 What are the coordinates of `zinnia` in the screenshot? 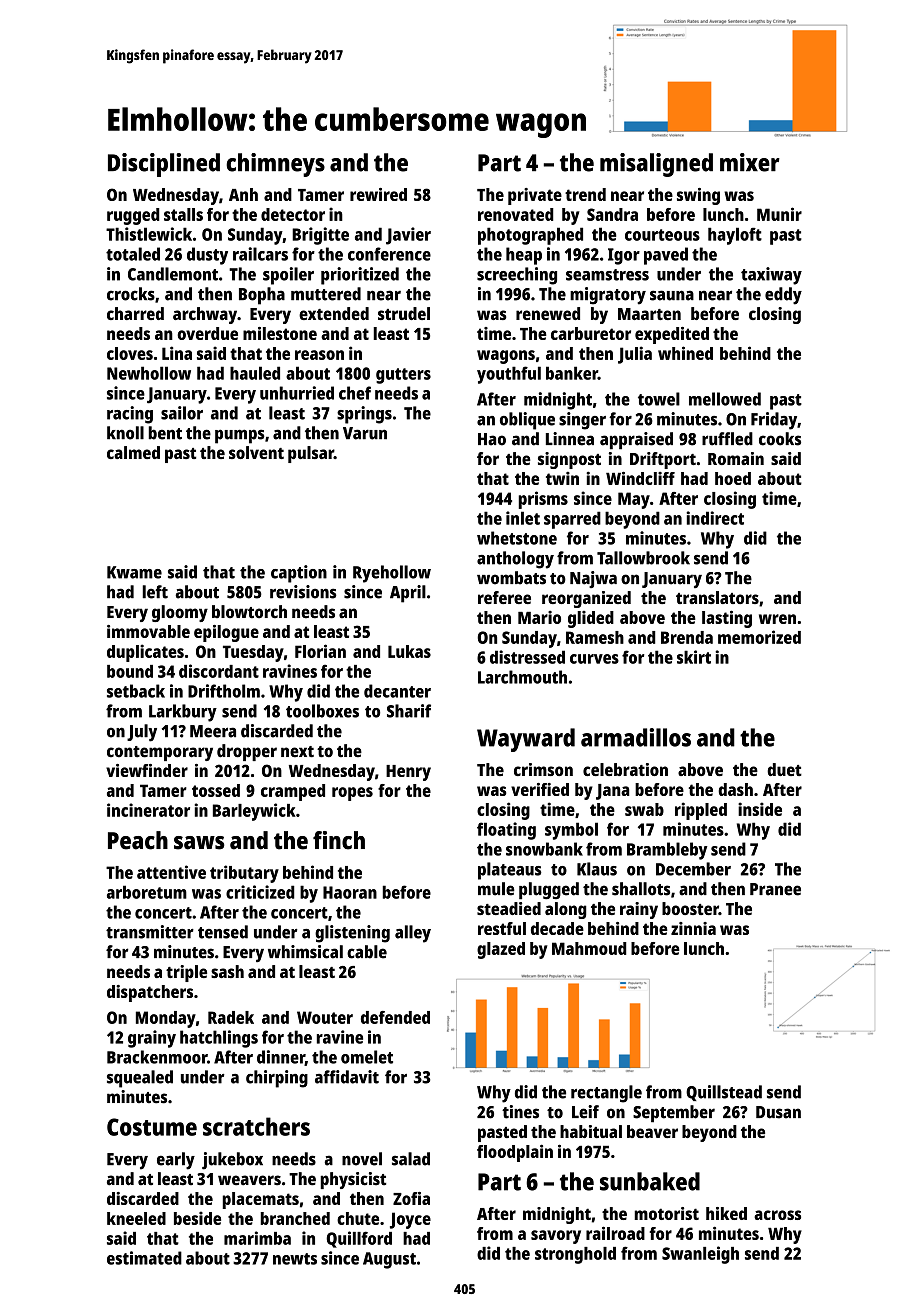 It's located at (693, 928).
